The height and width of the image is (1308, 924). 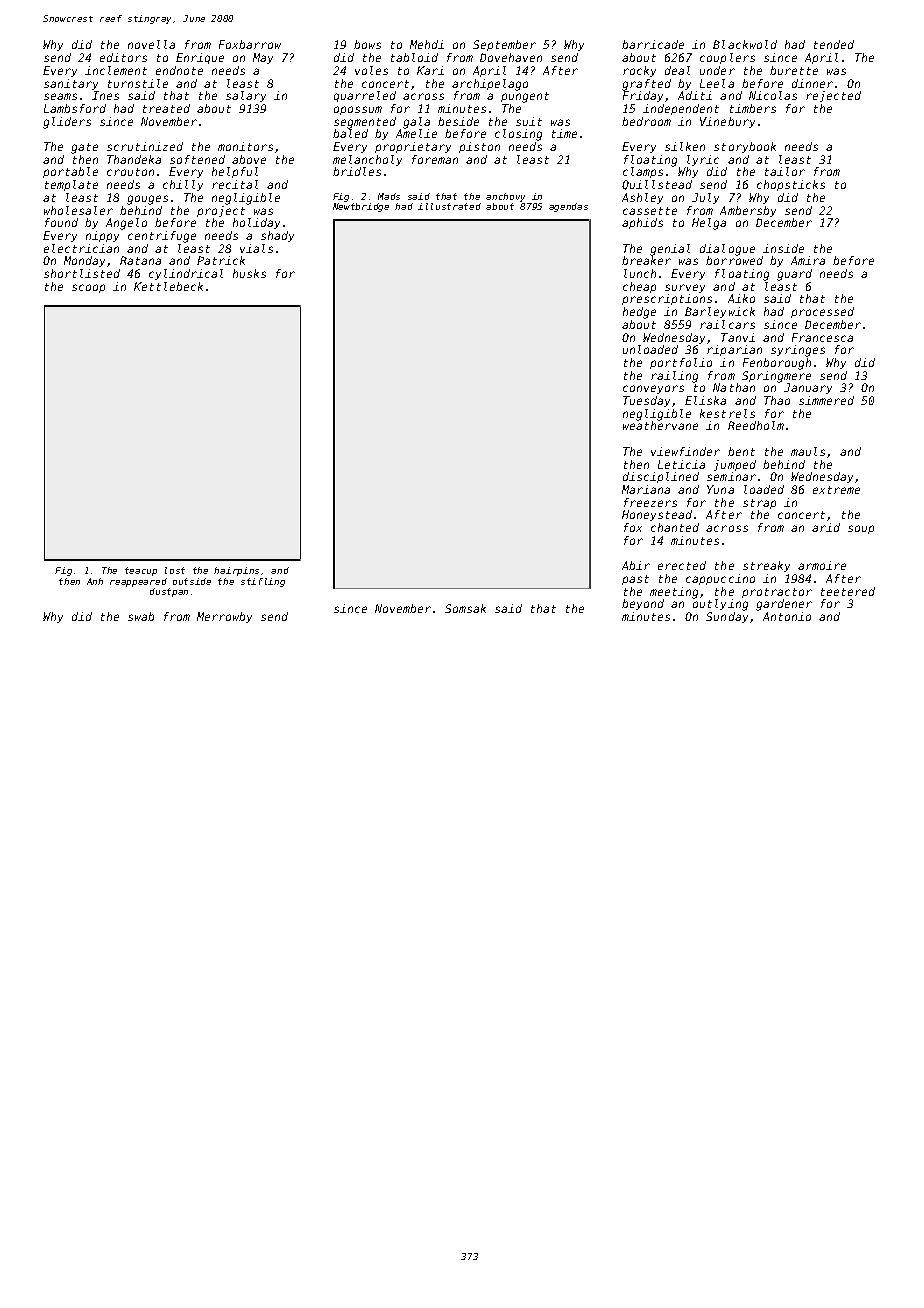 I want to click on outlying, so click(x=720, y=605).
